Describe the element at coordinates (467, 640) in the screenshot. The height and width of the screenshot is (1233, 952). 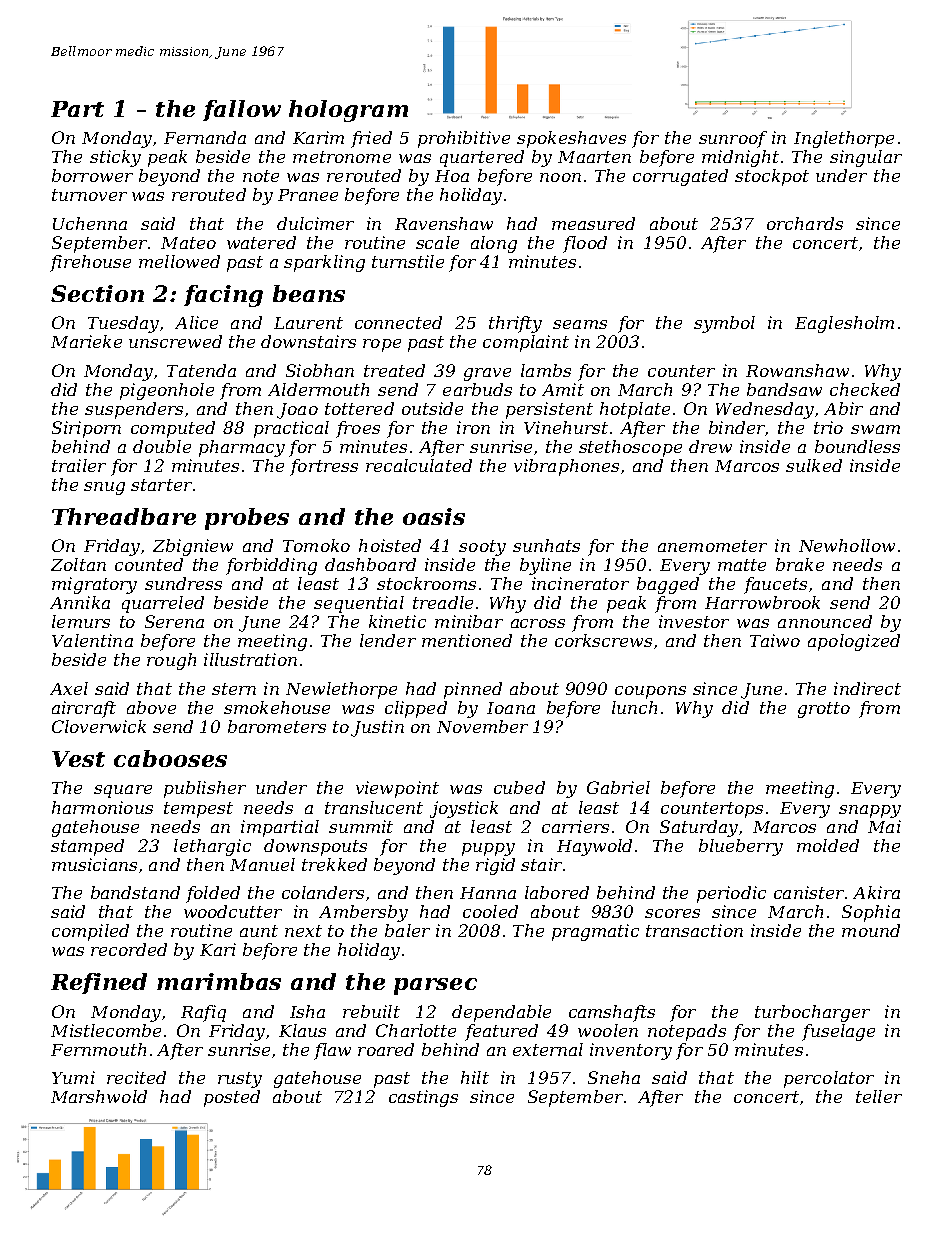
I see `mentioned` at that location.
